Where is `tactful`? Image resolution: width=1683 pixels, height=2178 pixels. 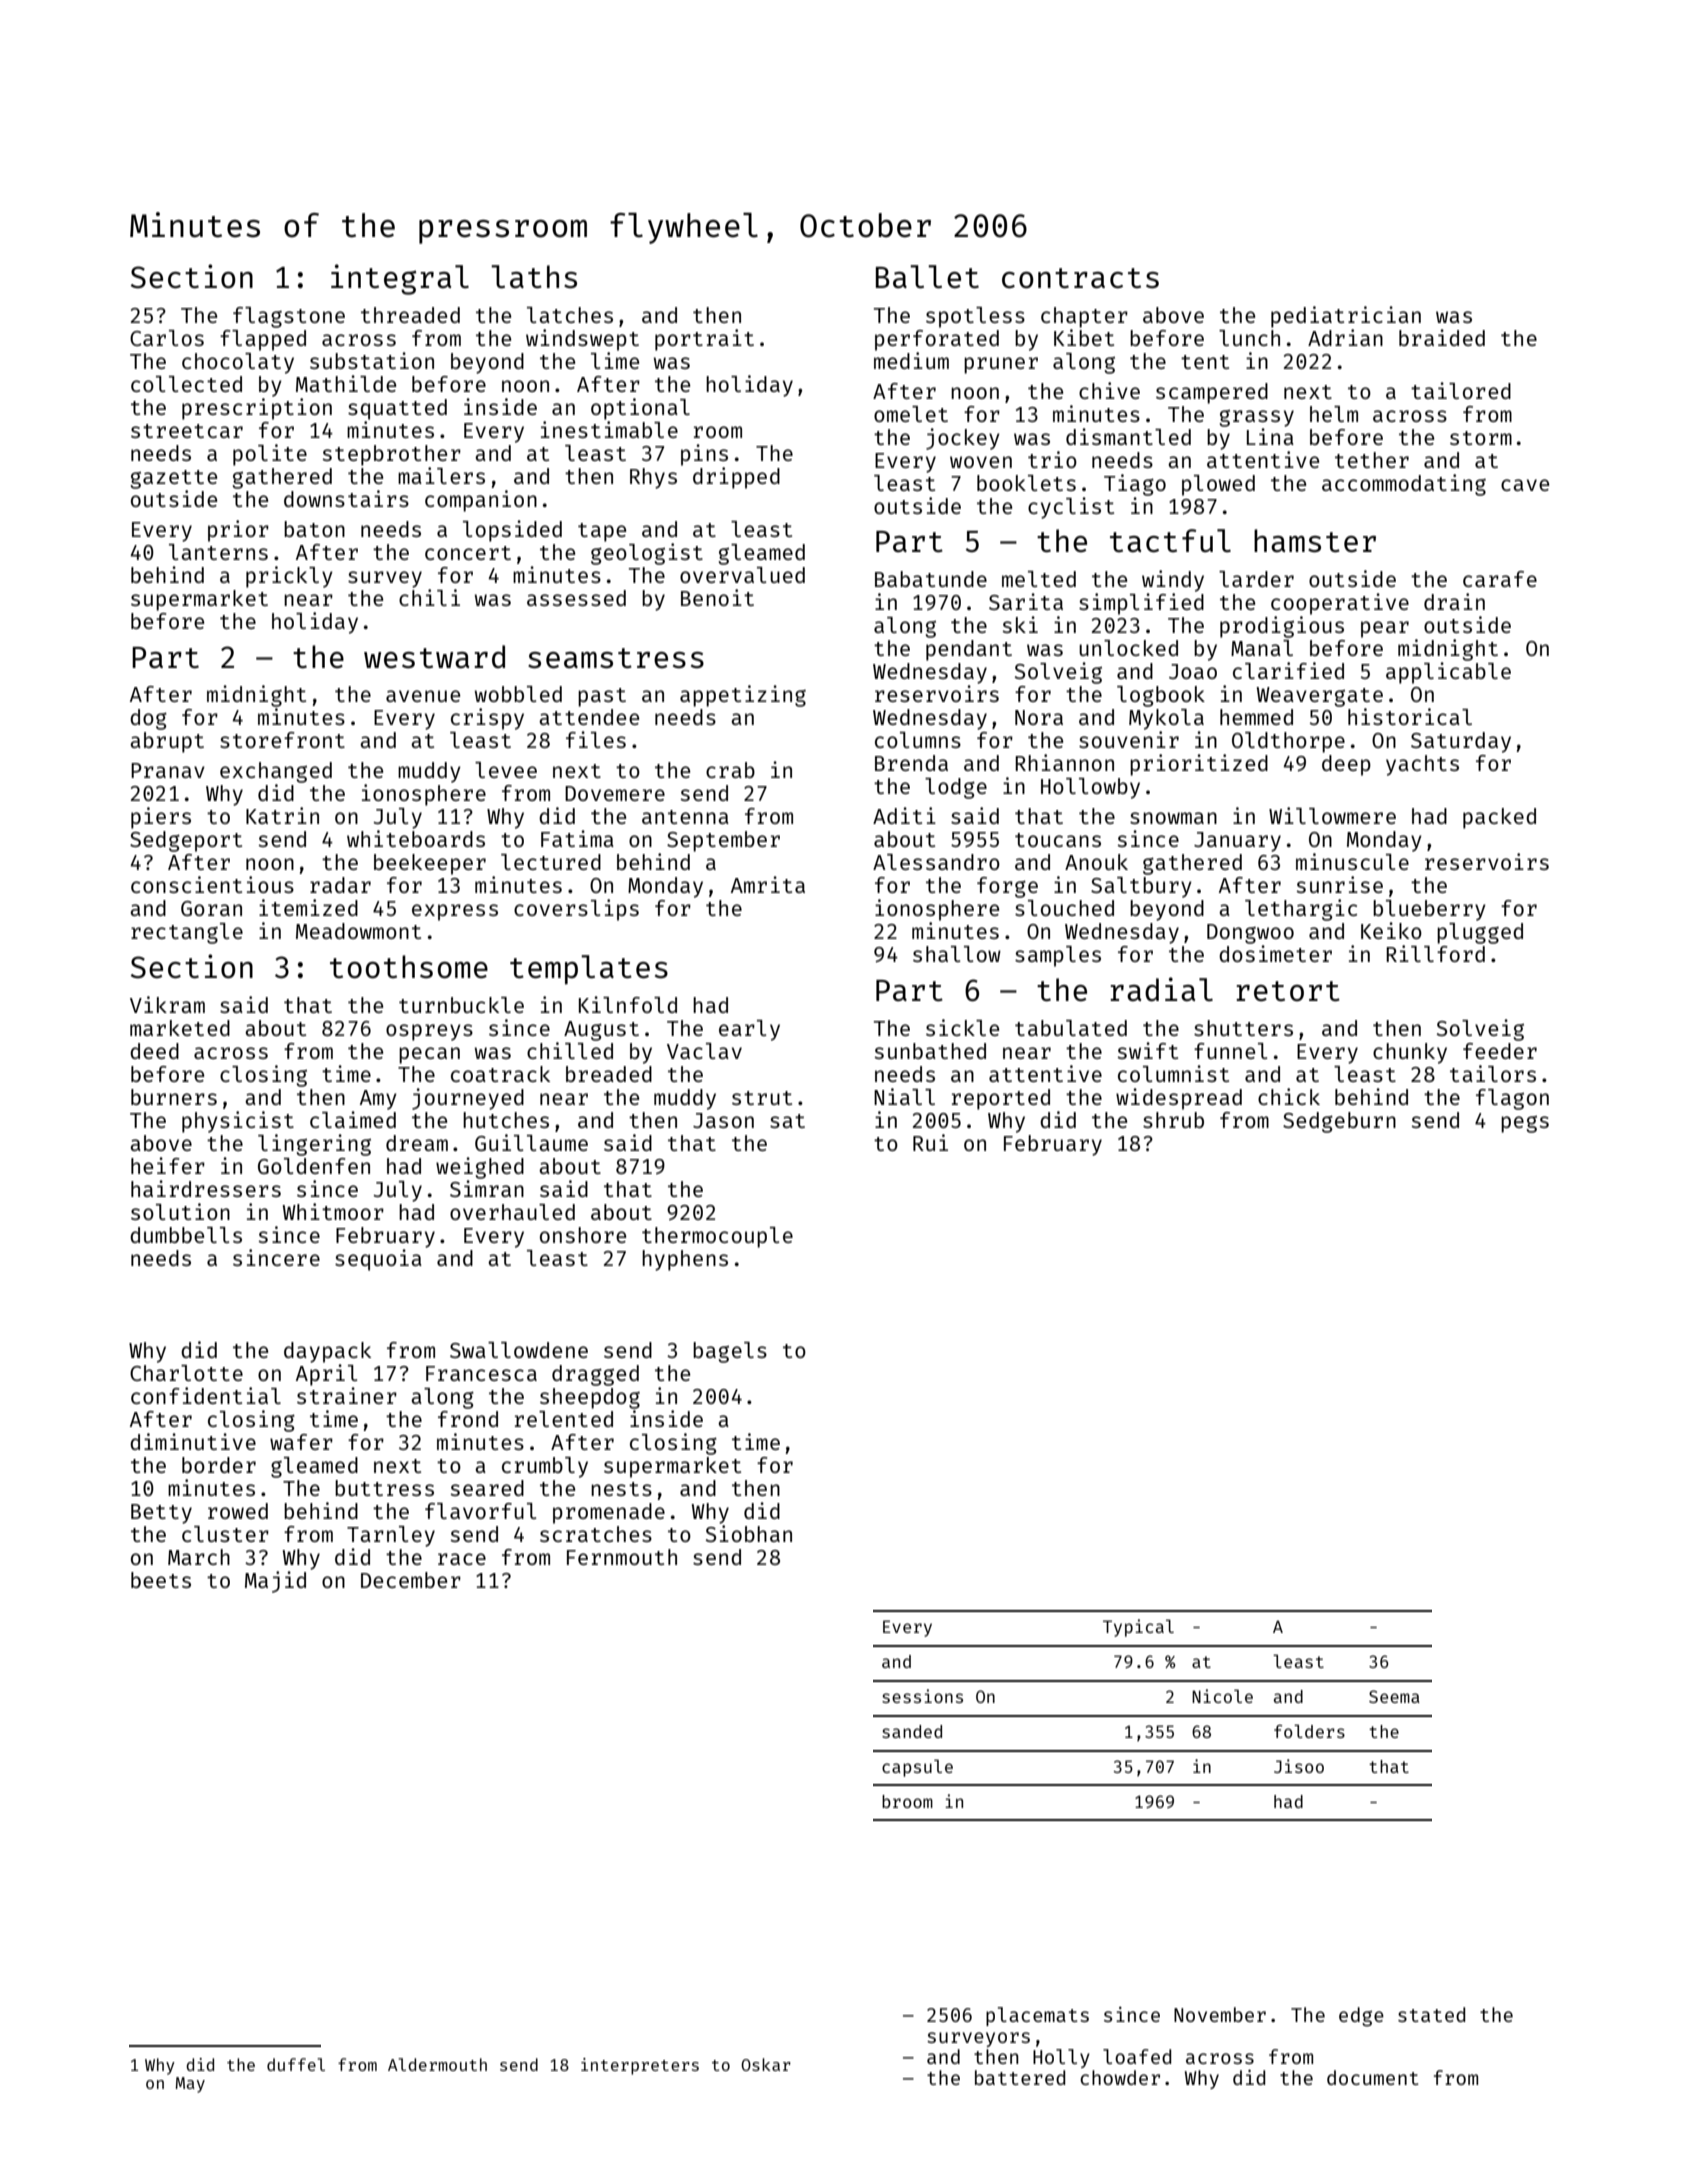
tactful is located at coordinates (1170, 540).
